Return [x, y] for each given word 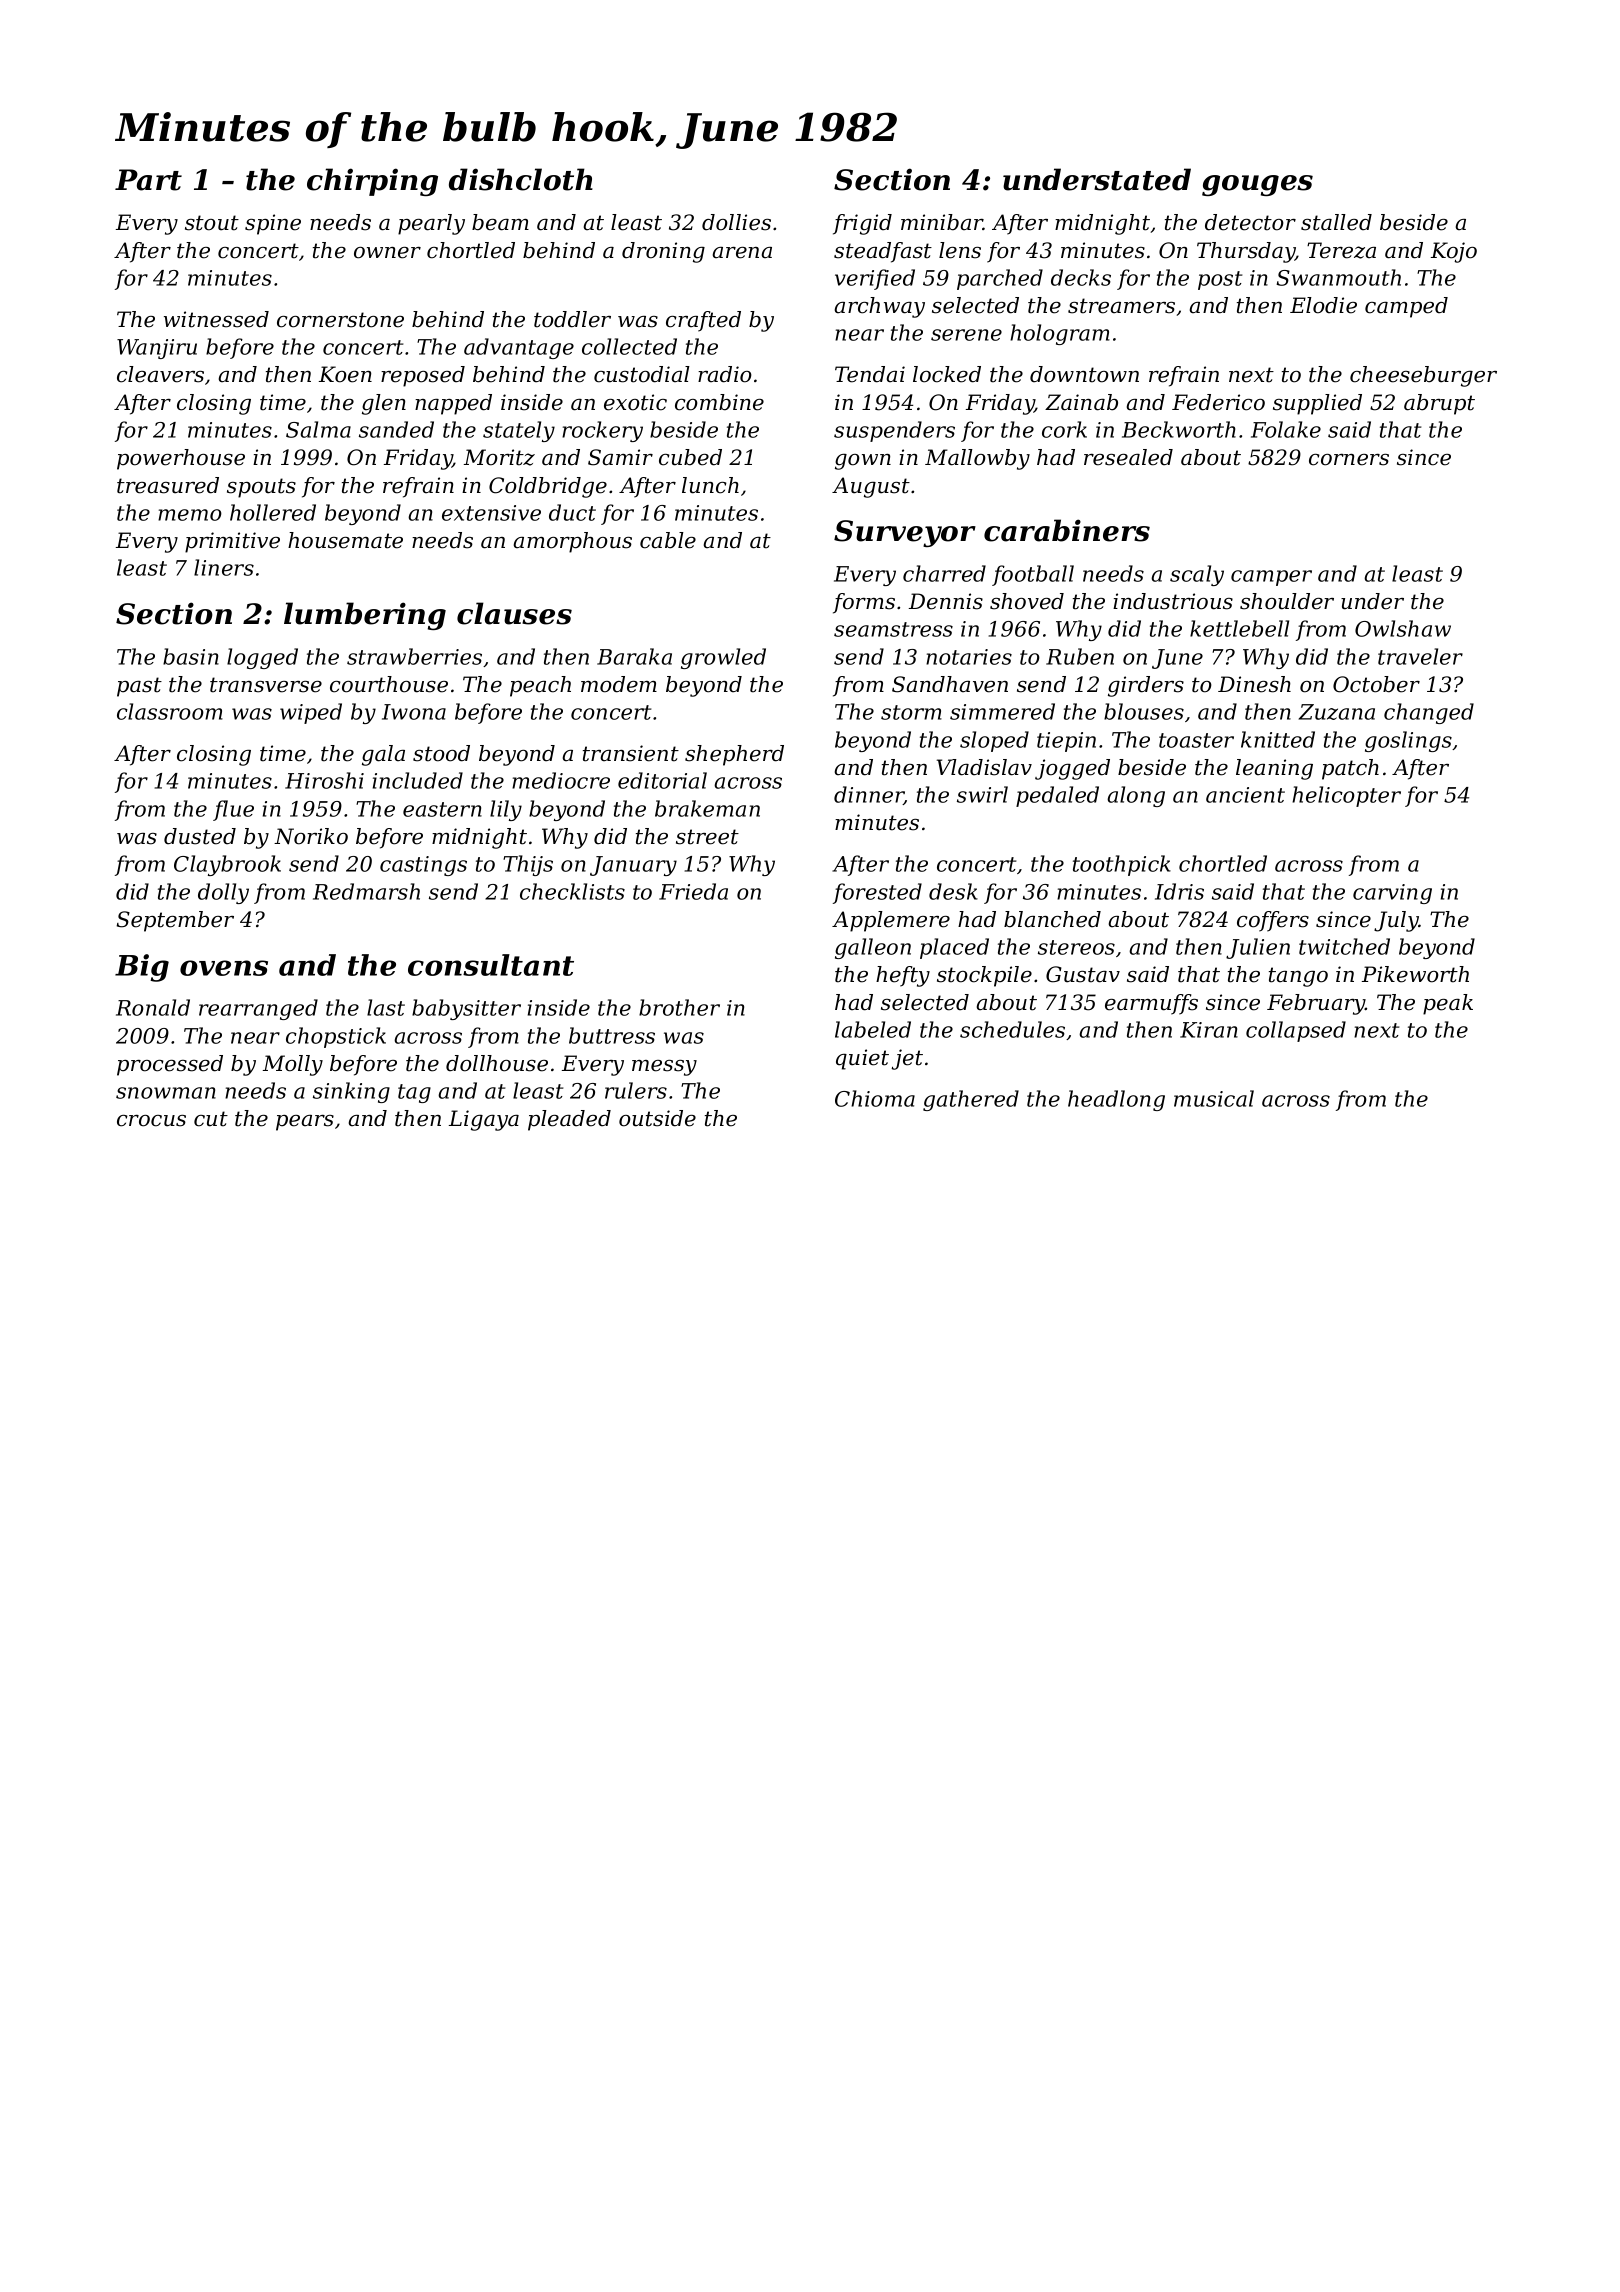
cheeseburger [1423, 376]
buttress [612, 1035]
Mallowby [977, 459]
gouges [1257, 185]
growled [723, 658]
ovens [224, 968]
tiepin [1066, 742]
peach [540, 686]
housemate [345, 540]
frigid [862, 224]
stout [212, 223]
